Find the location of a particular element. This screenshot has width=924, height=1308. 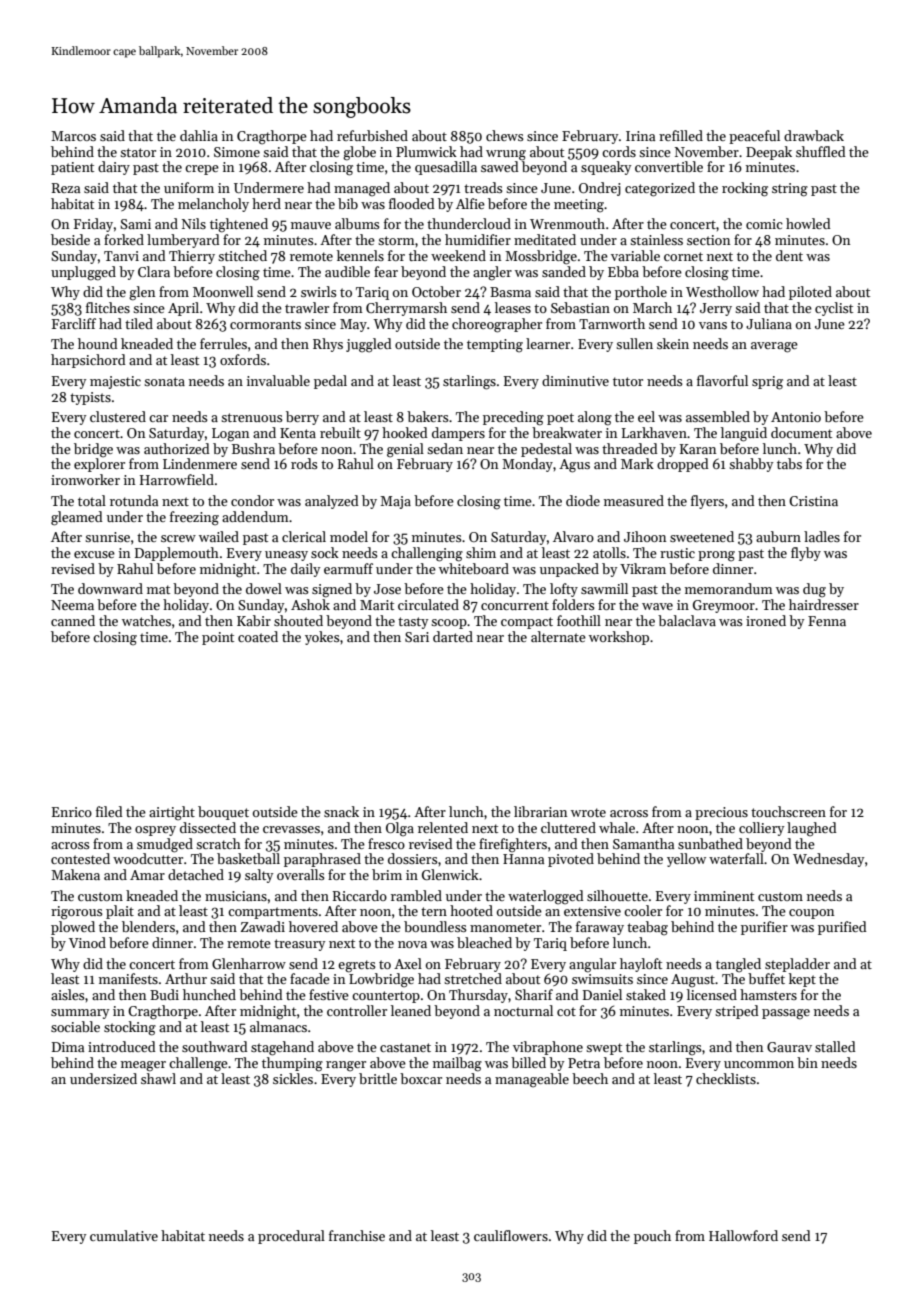

snack is located at coordinates (341, 811).
